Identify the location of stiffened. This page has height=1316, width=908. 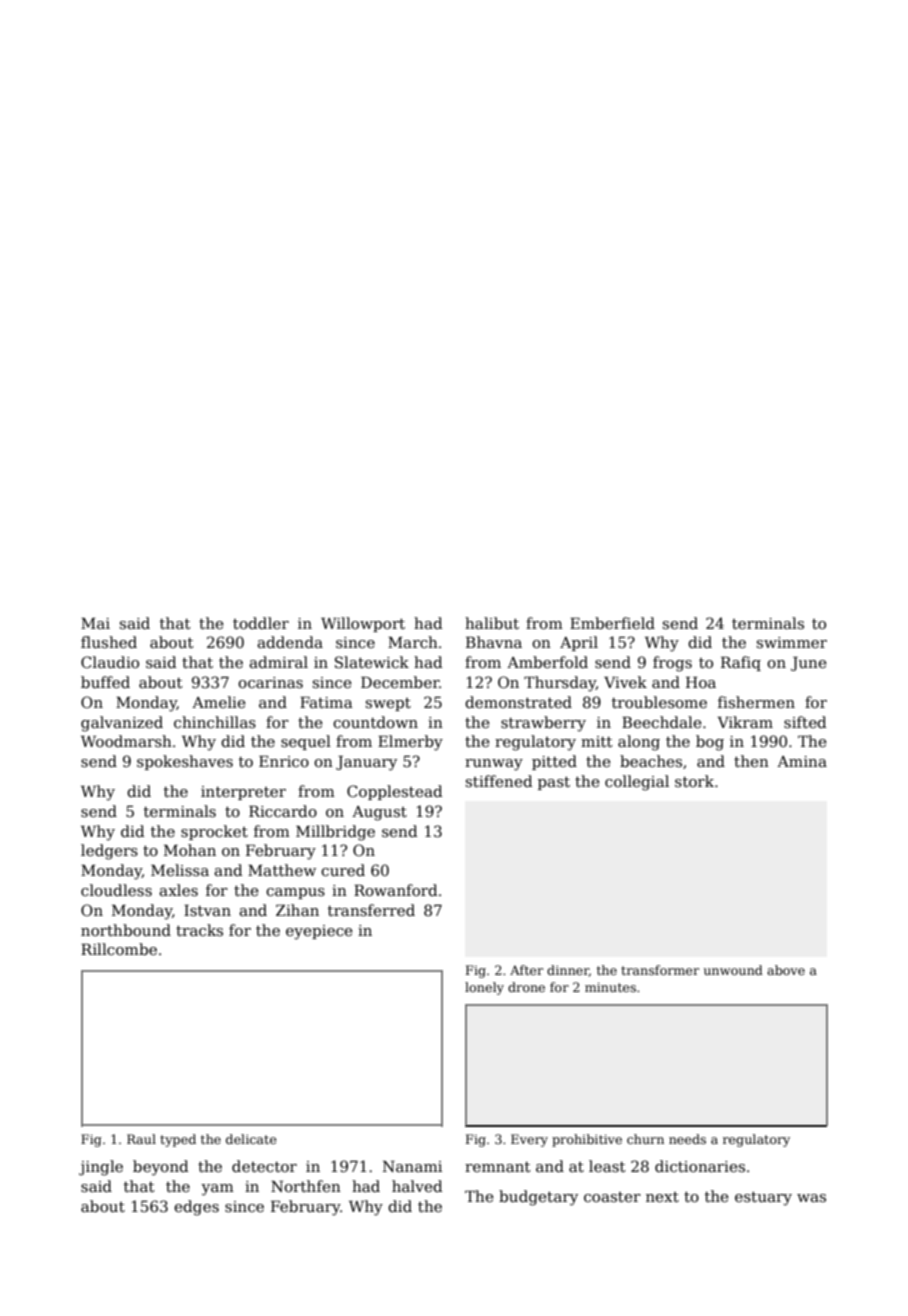
(499, 781).
